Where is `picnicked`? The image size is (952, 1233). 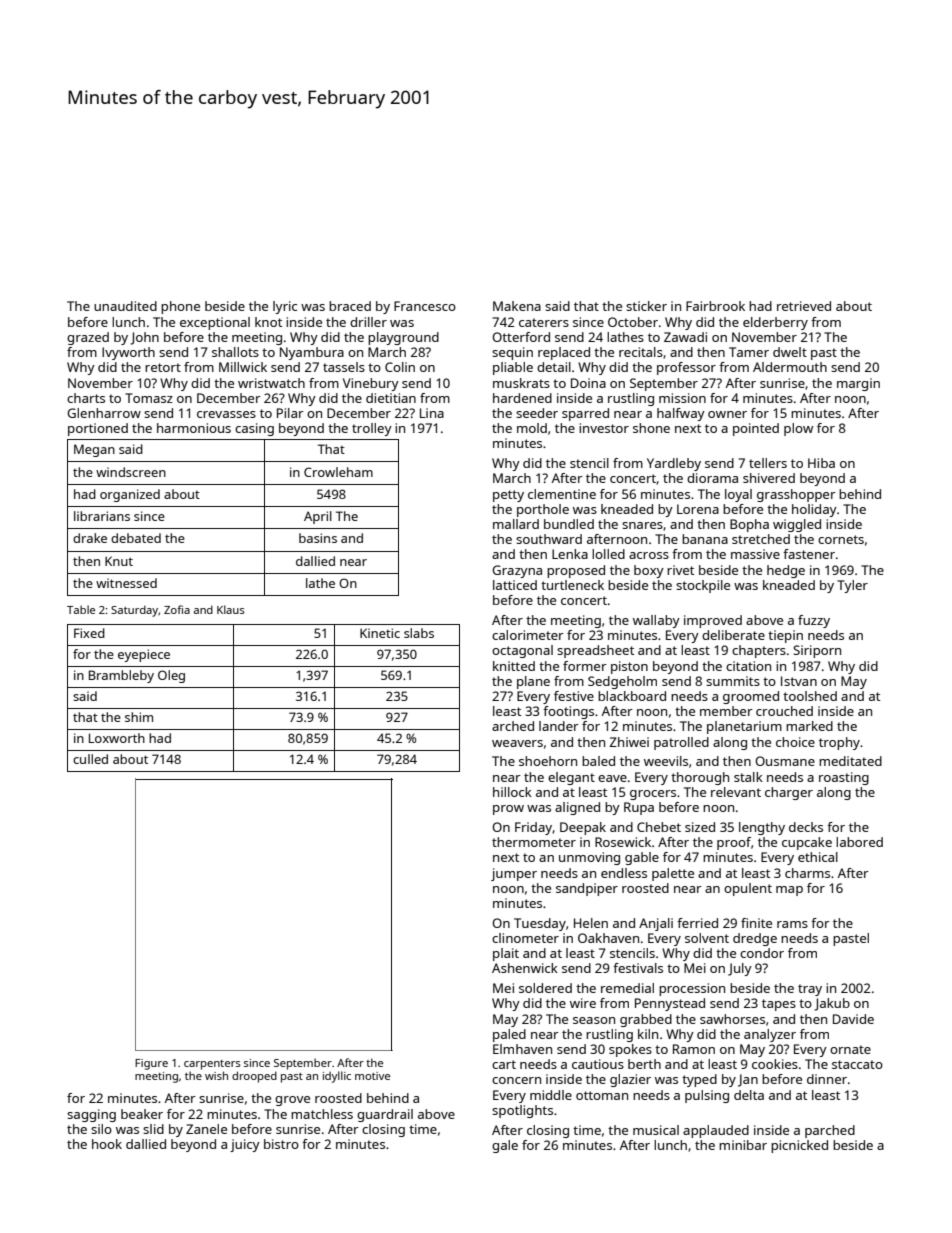 picnicked is located at coordinates (799, 1146).
